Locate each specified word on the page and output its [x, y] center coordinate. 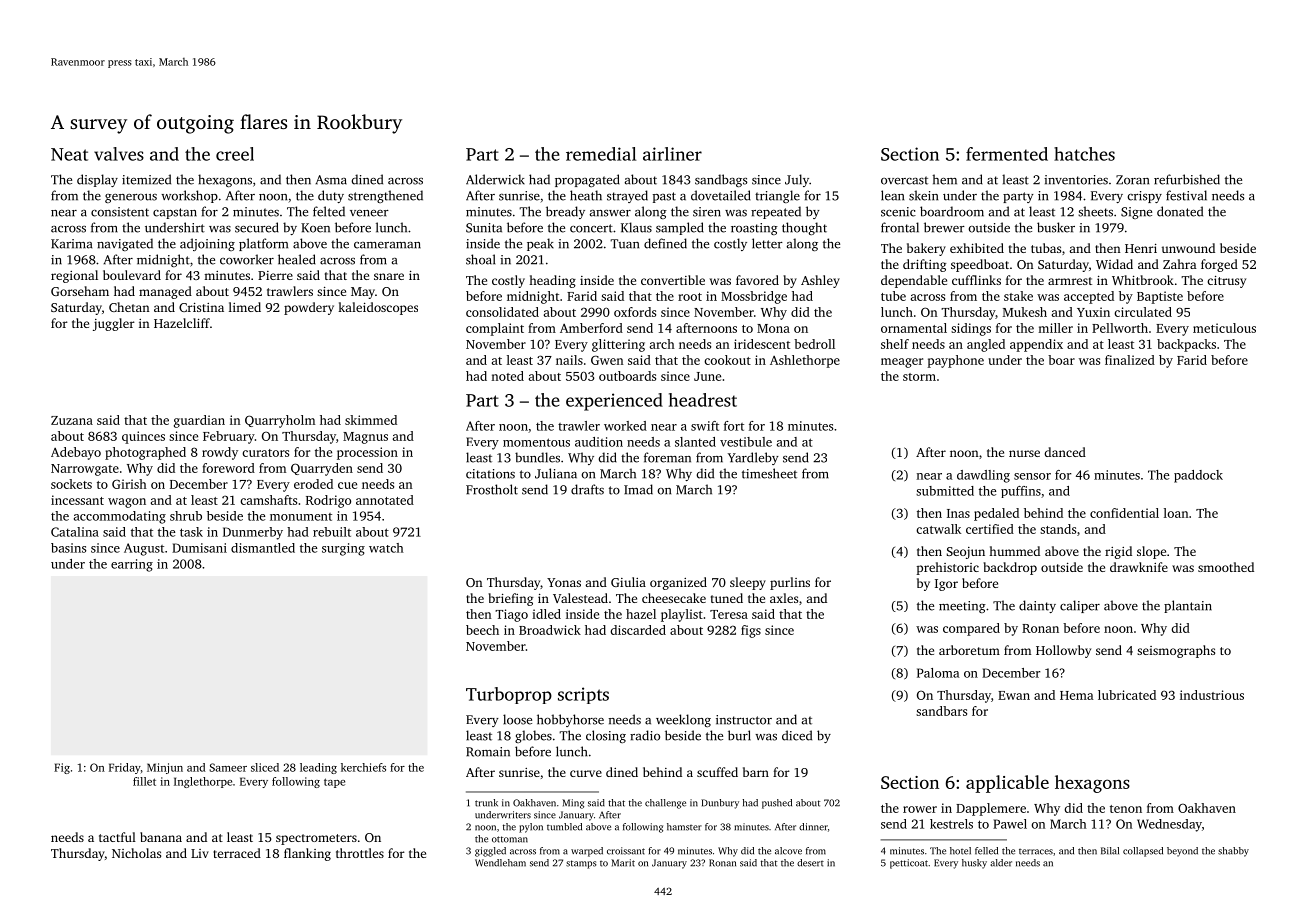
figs [751, 631]
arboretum [969, 650]
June [707, 376]
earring [132, 565]
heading [553, 281]
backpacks [1186, 345]
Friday [125, 768]
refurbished [1187, 179]
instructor [744, 720]
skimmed [371, 420]
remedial [601, 154]
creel [235, 154]
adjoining [207, 244]
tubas [1046, 248]
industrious [1212, 695]
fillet [144, 781]
